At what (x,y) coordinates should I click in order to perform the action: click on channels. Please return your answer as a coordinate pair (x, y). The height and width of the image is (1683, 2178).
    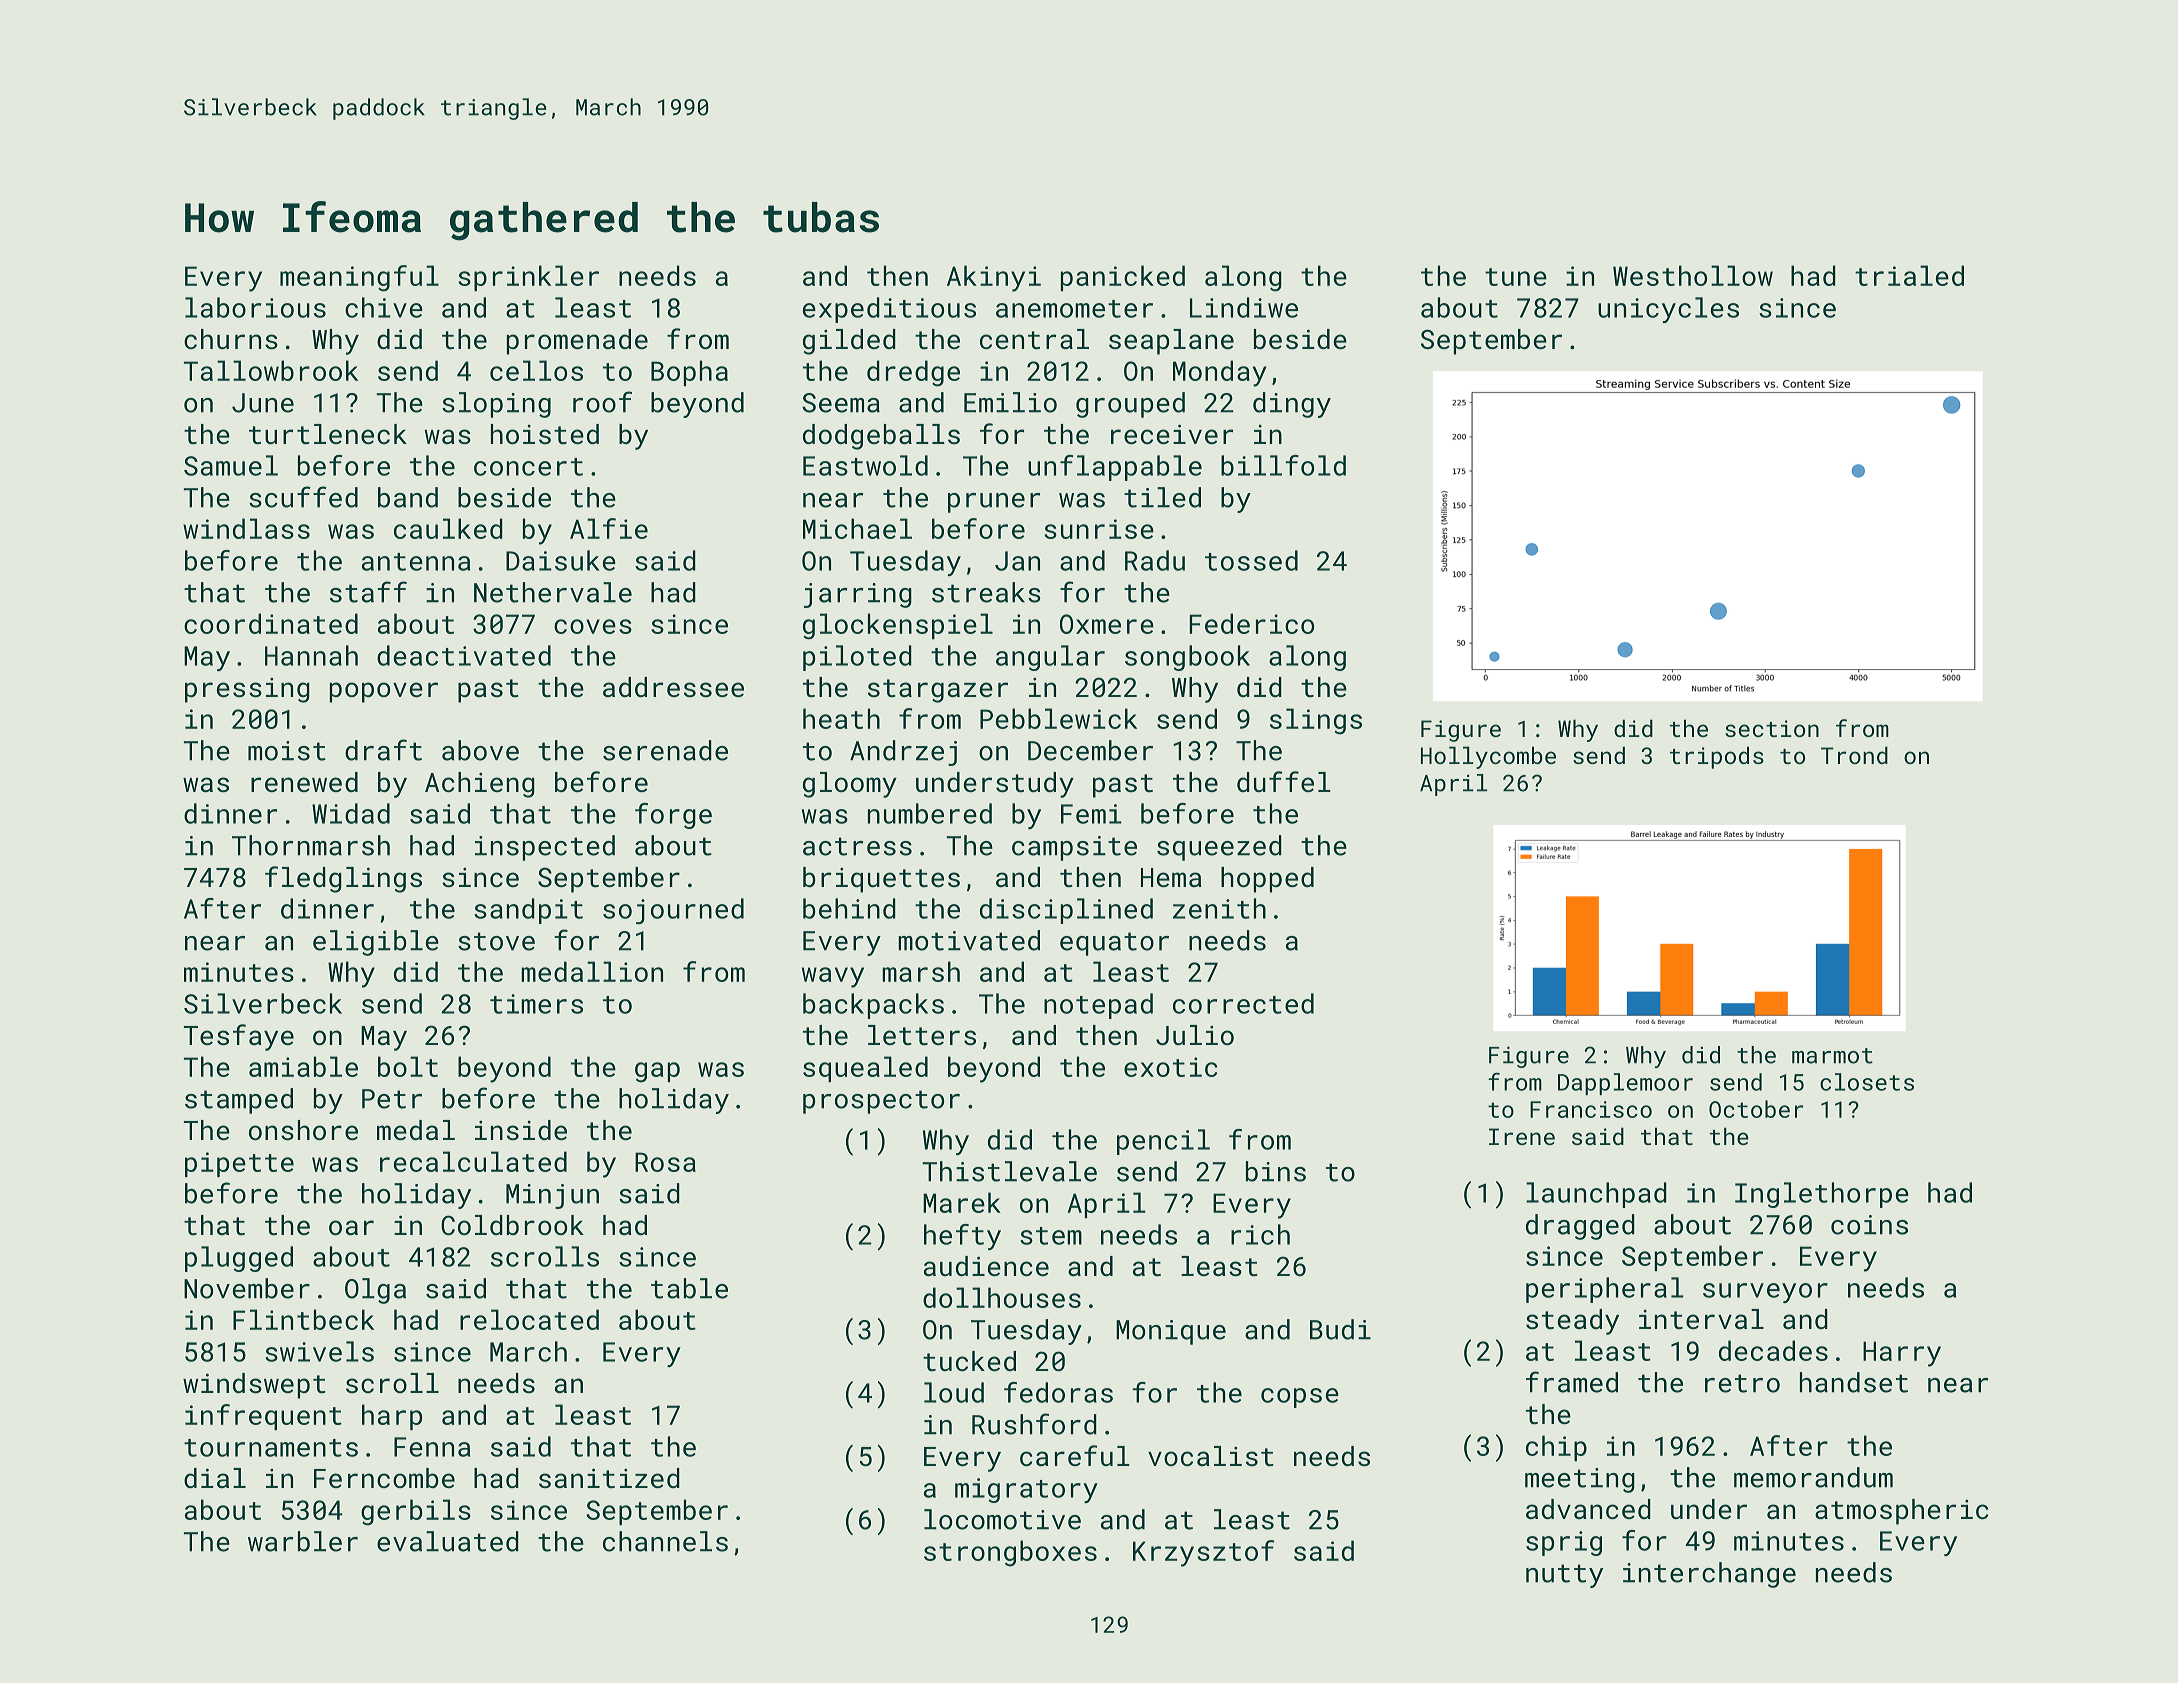
    Looking at the image, I should click on (665, 1541).
